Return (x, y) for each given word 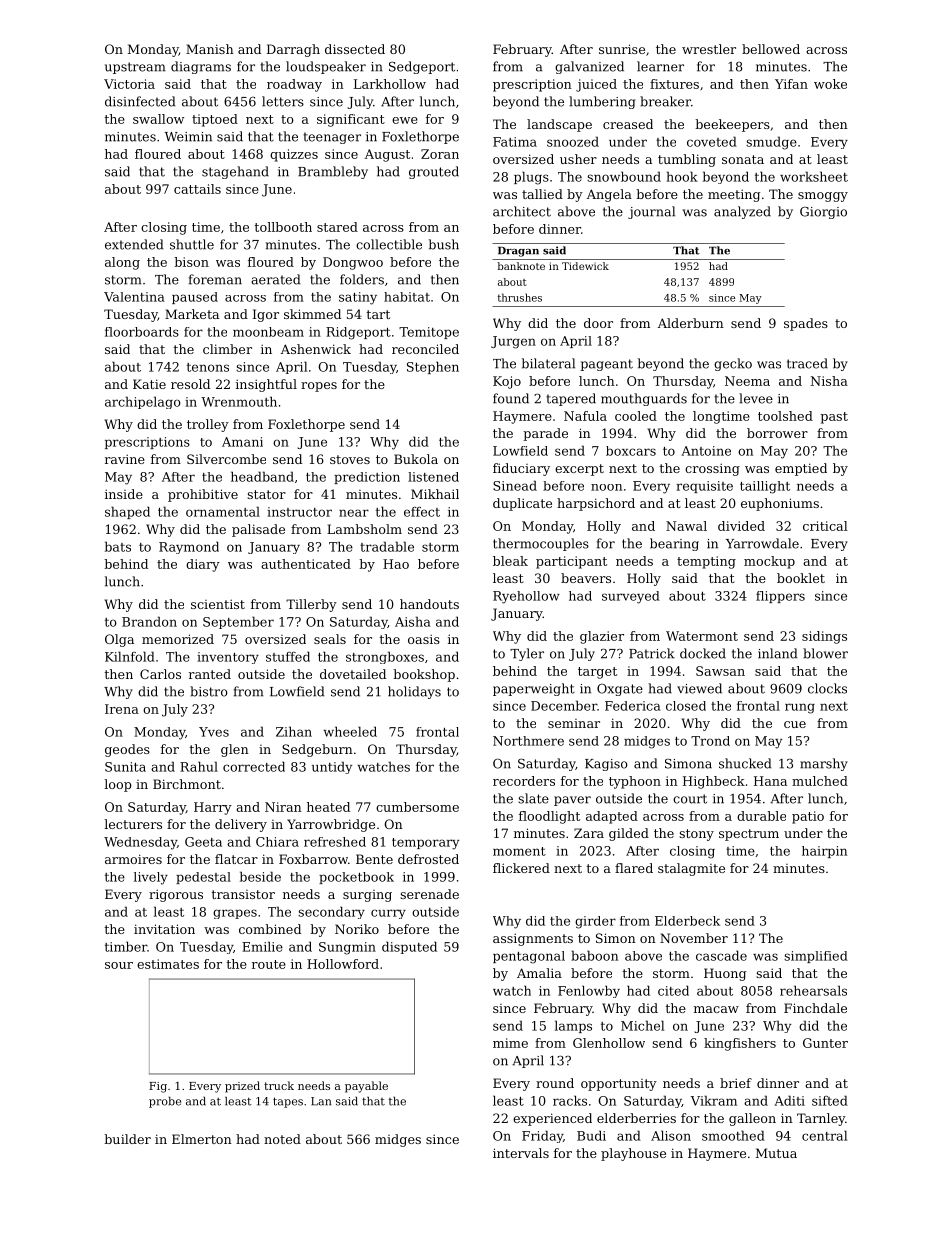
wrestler (709, 49)
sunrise (622, 49)
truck (279, 1085)
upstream (135, 68)
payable (366, 1087)
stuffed (288, 656)
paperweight (534, 689)
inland (777, 653)
